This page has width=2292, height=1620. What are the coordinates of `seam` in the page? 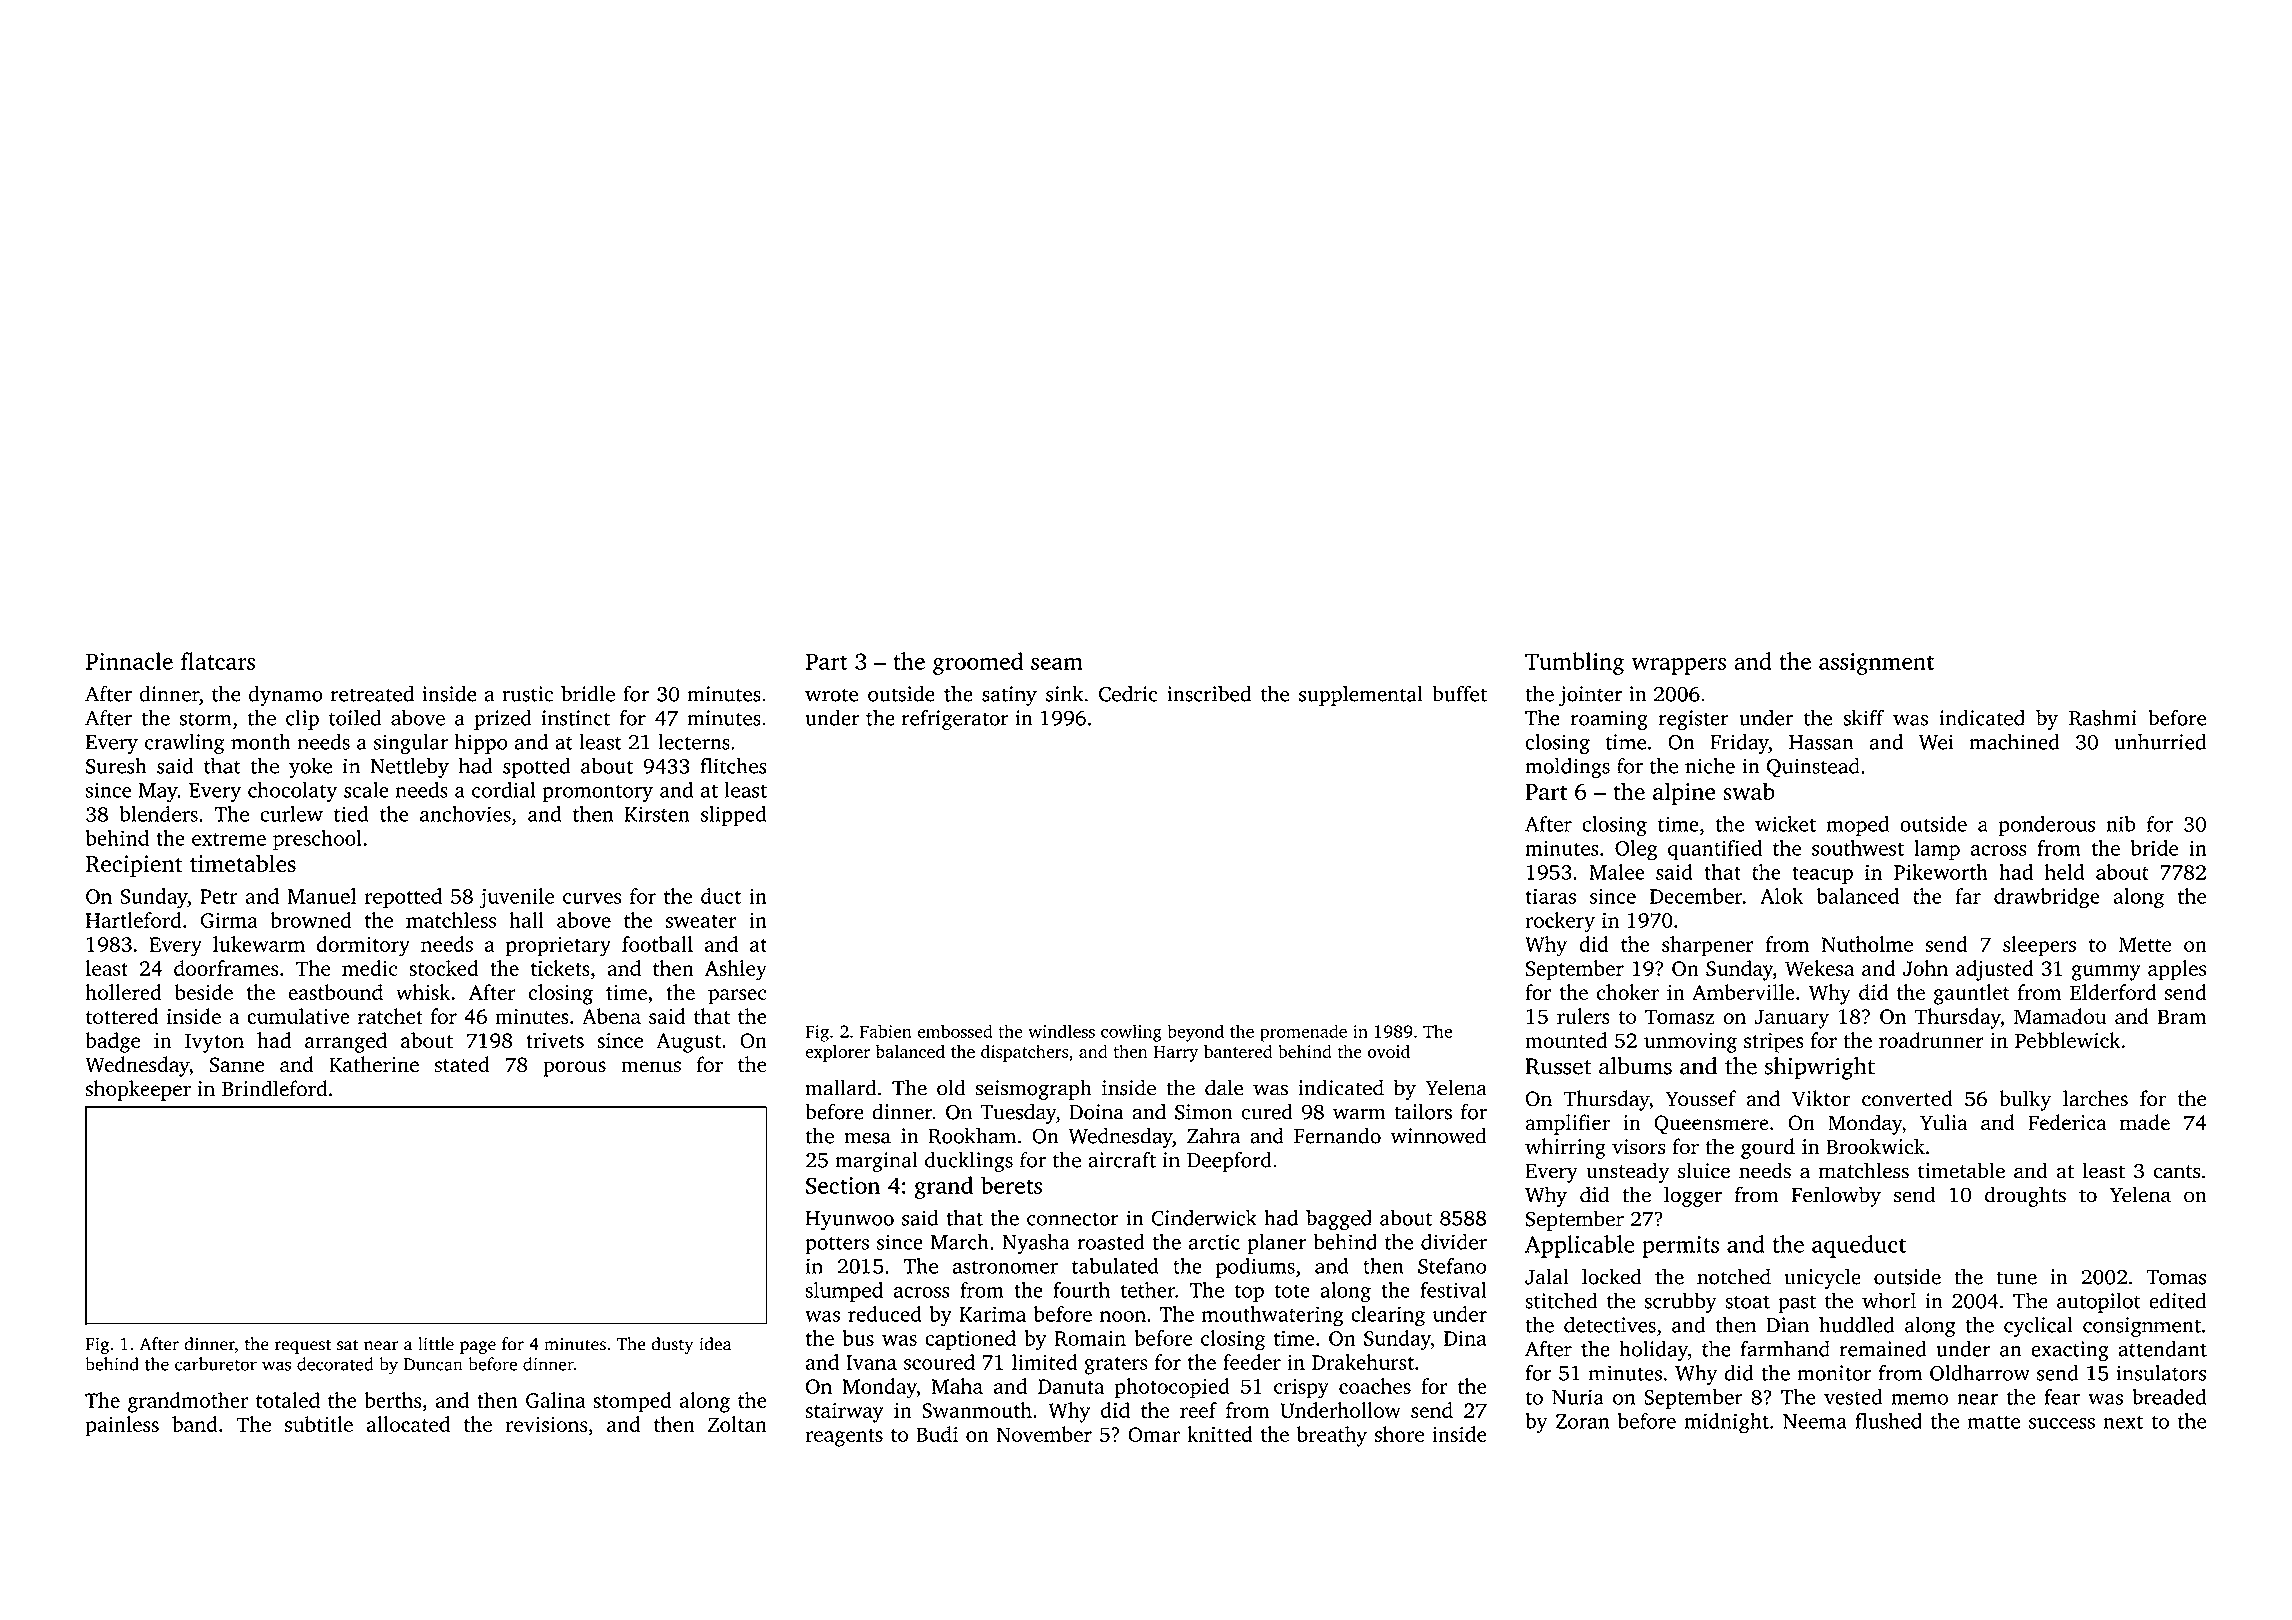 It's located at (1057, 664).
